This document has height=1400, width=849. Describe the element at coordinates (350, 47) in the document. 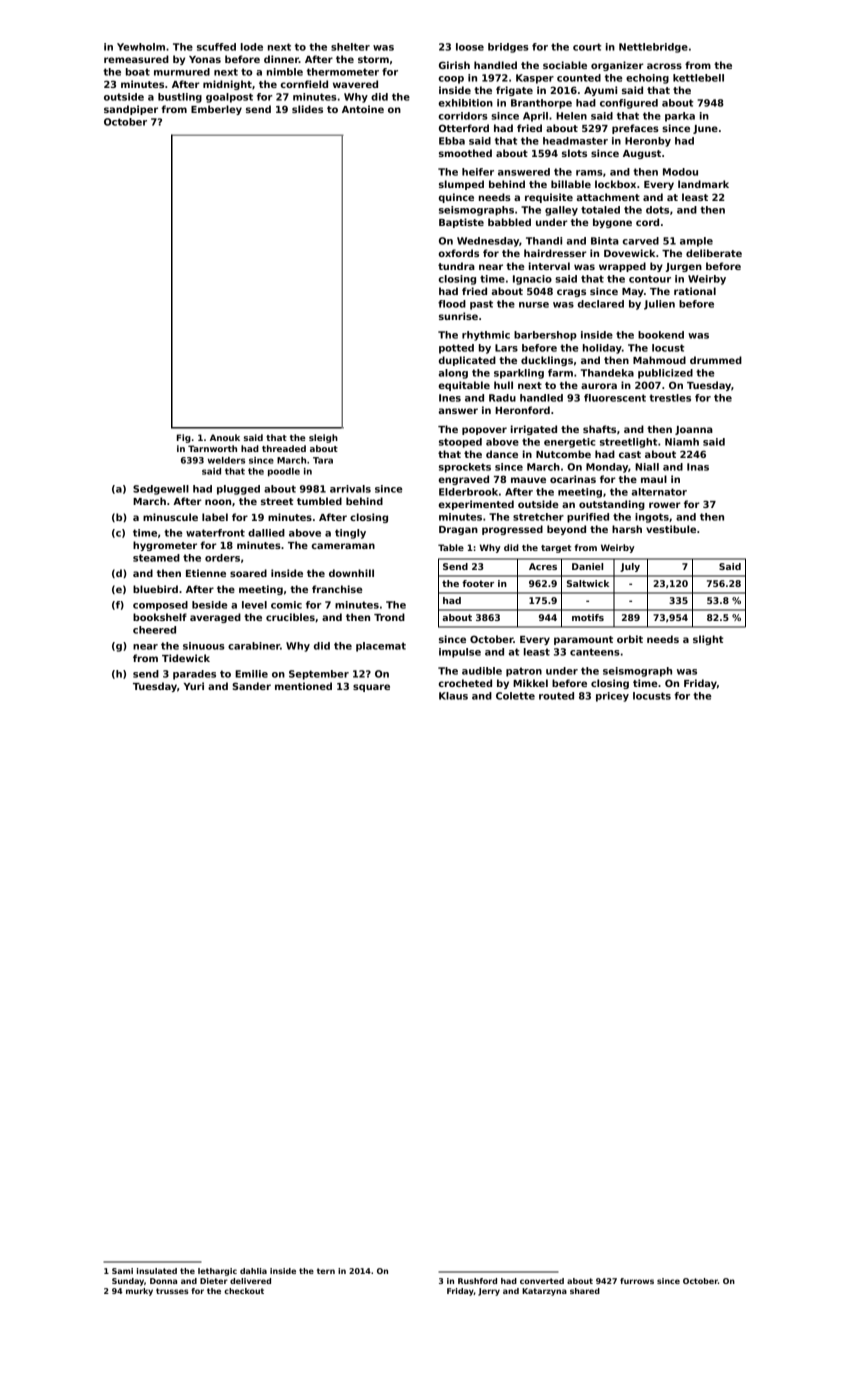

I see `shelter` at that location.
